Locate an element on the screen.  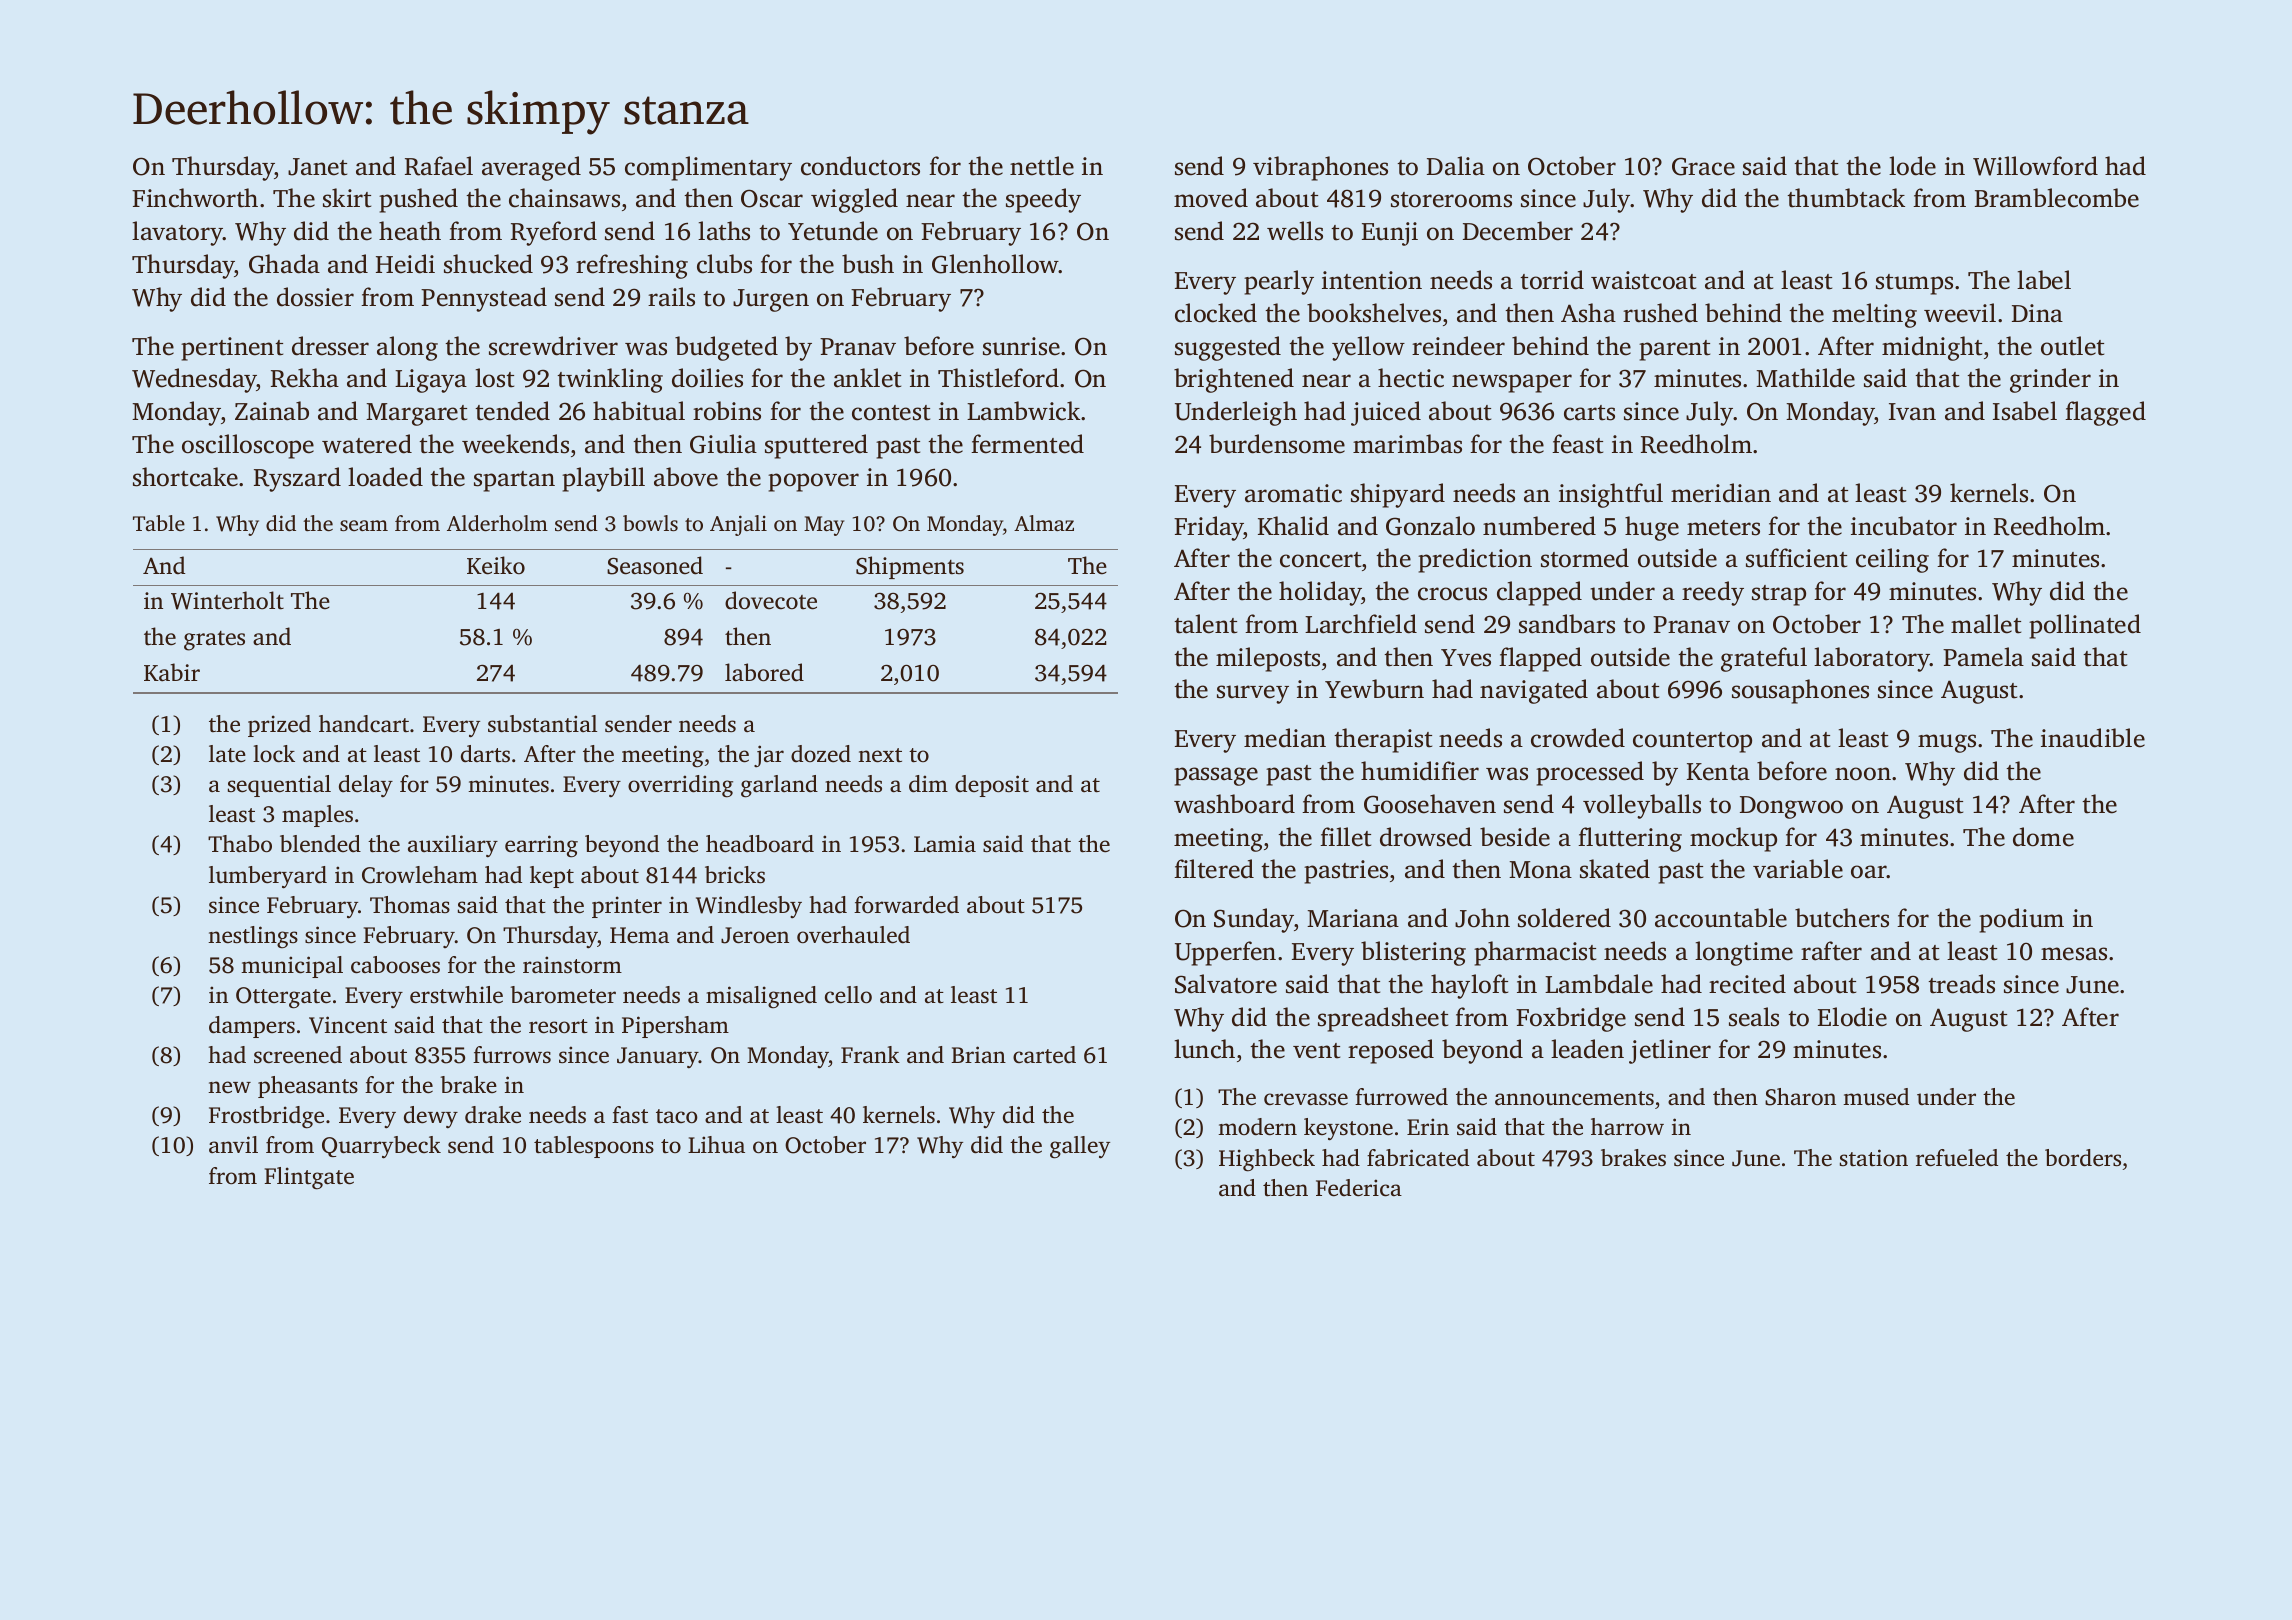
noon is located at coordinates (1863, 774).
